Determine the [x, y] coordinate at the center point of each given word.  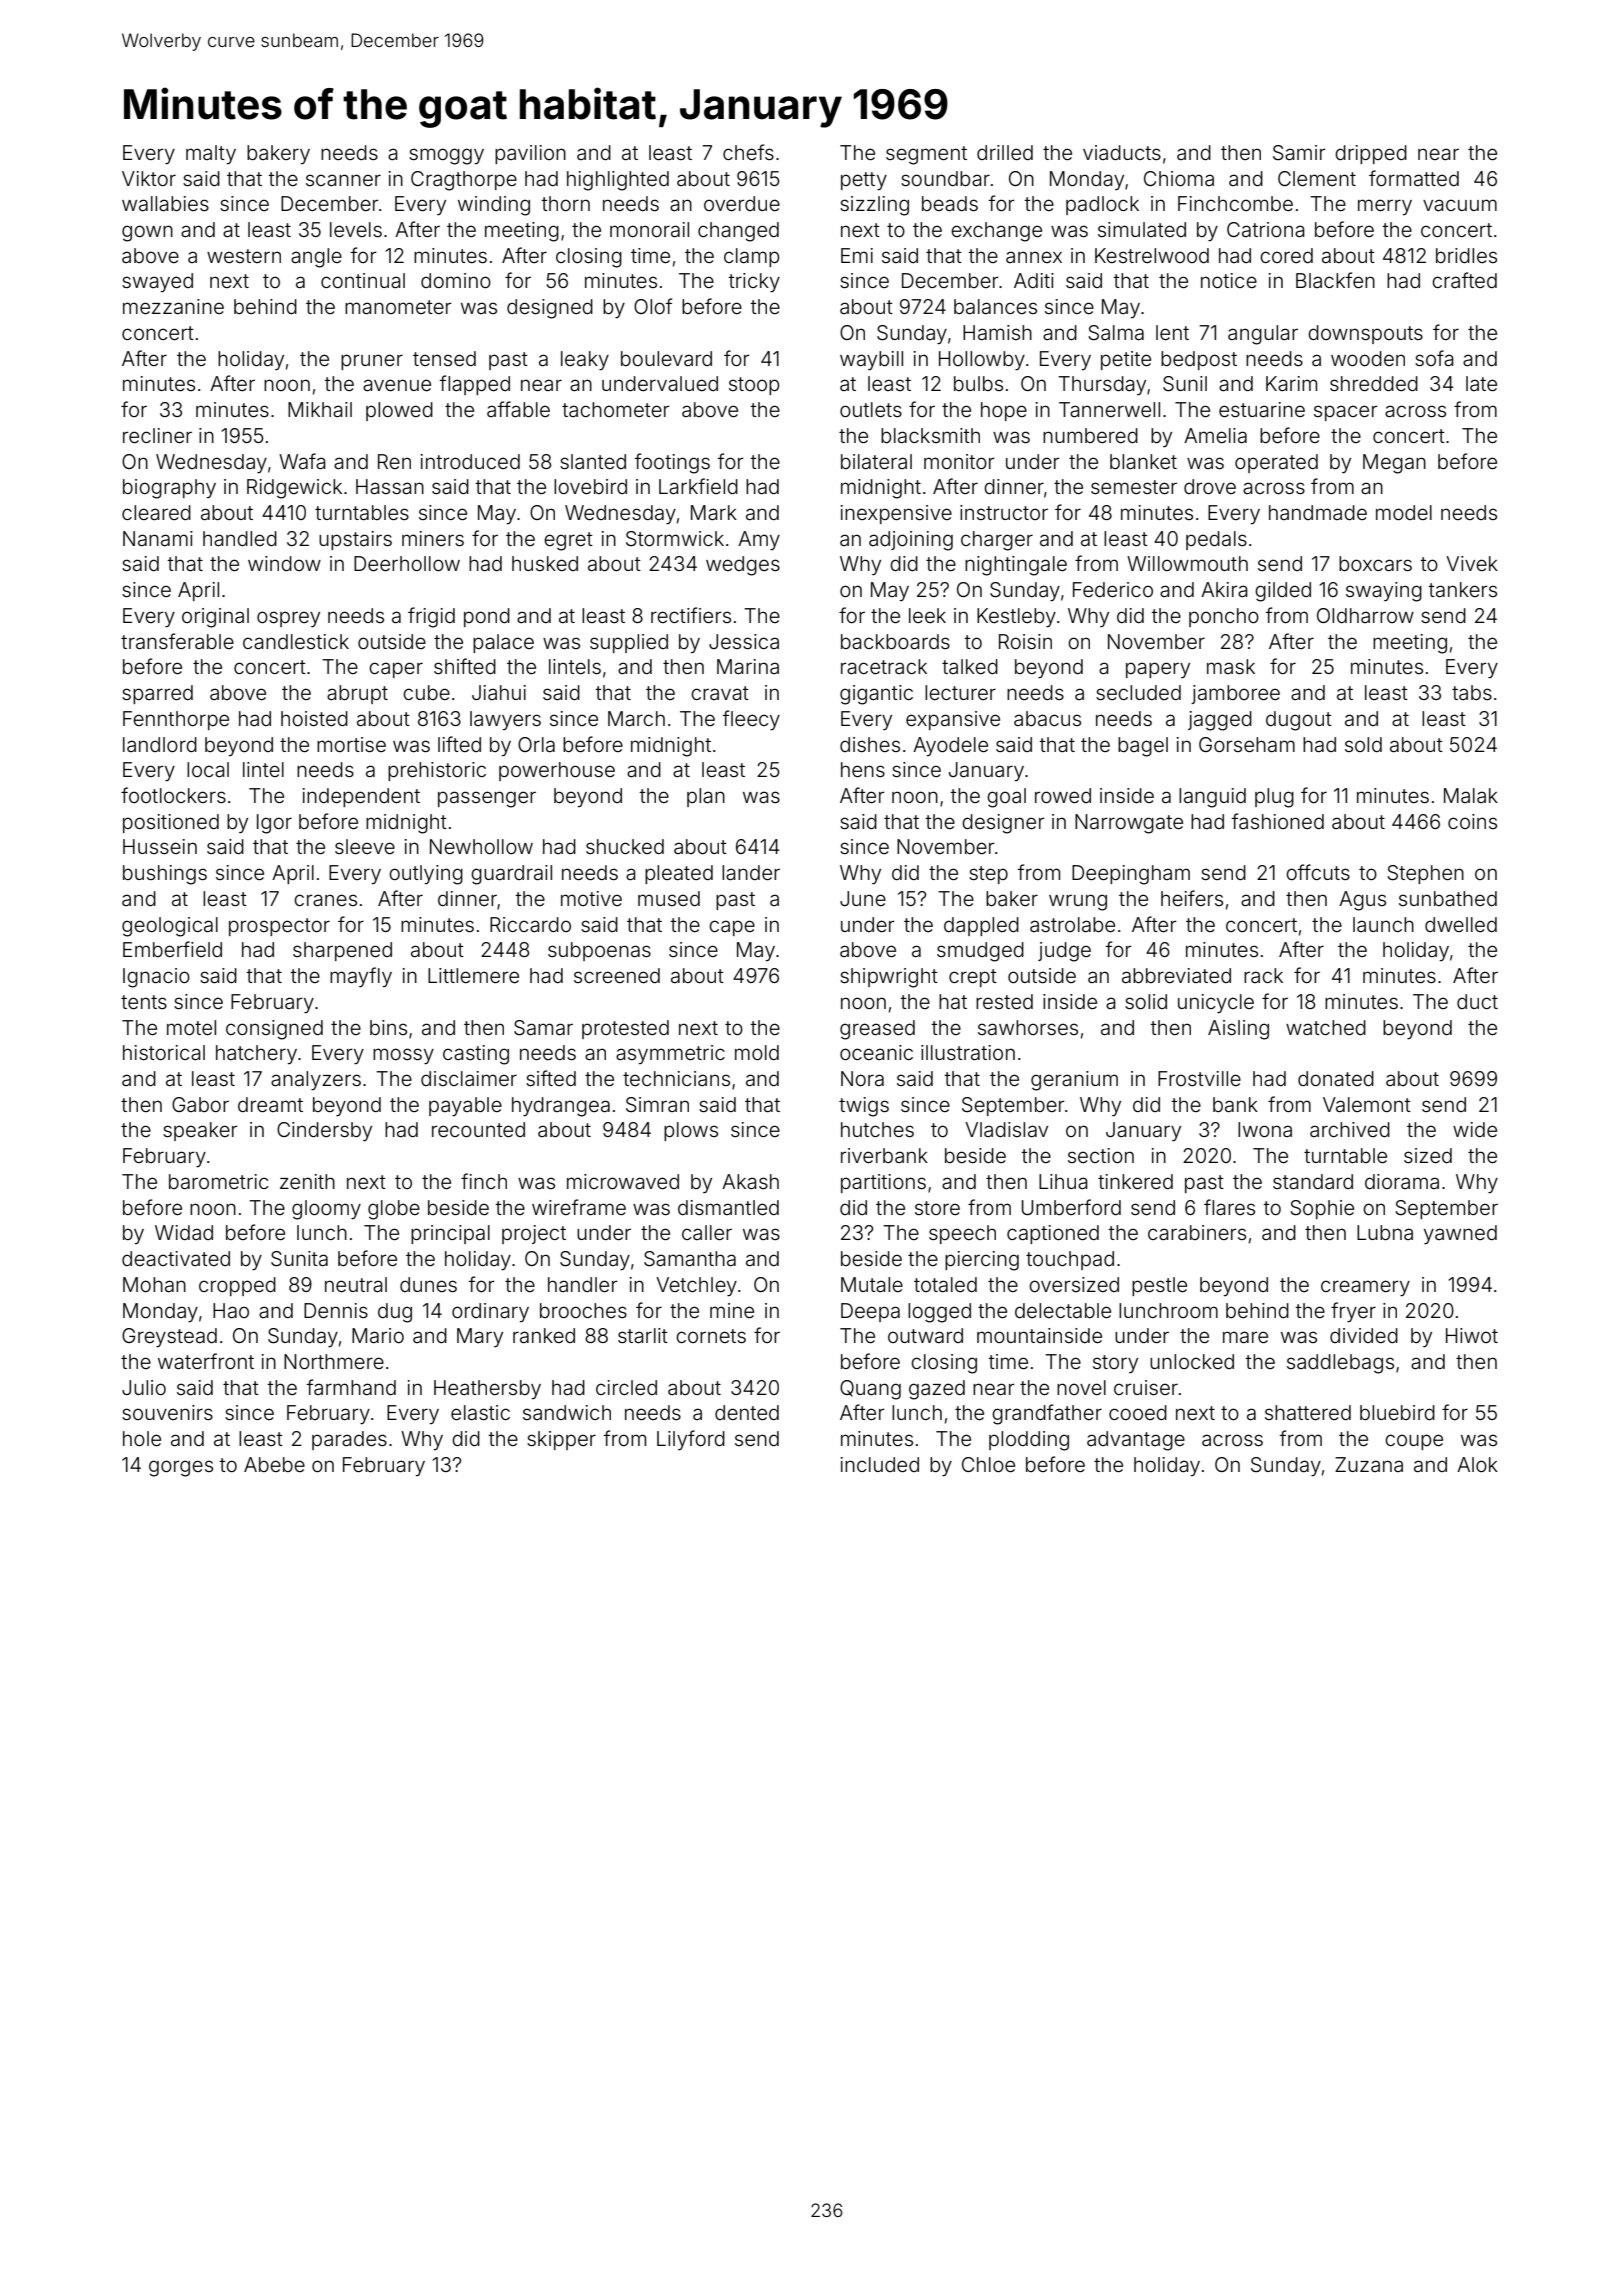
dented [747, 1412]
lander [751, 872]
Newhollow [481, 846]
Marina [748, 666]
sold [1363, 744]
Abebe [274, 1464]
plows [691, 1131]
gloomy [326, 1210]
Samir [1299, 153]
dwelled [1461, 924]
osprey [288, 619]
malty [211, 154]
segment [926, 155]
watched [1326, 1027]
